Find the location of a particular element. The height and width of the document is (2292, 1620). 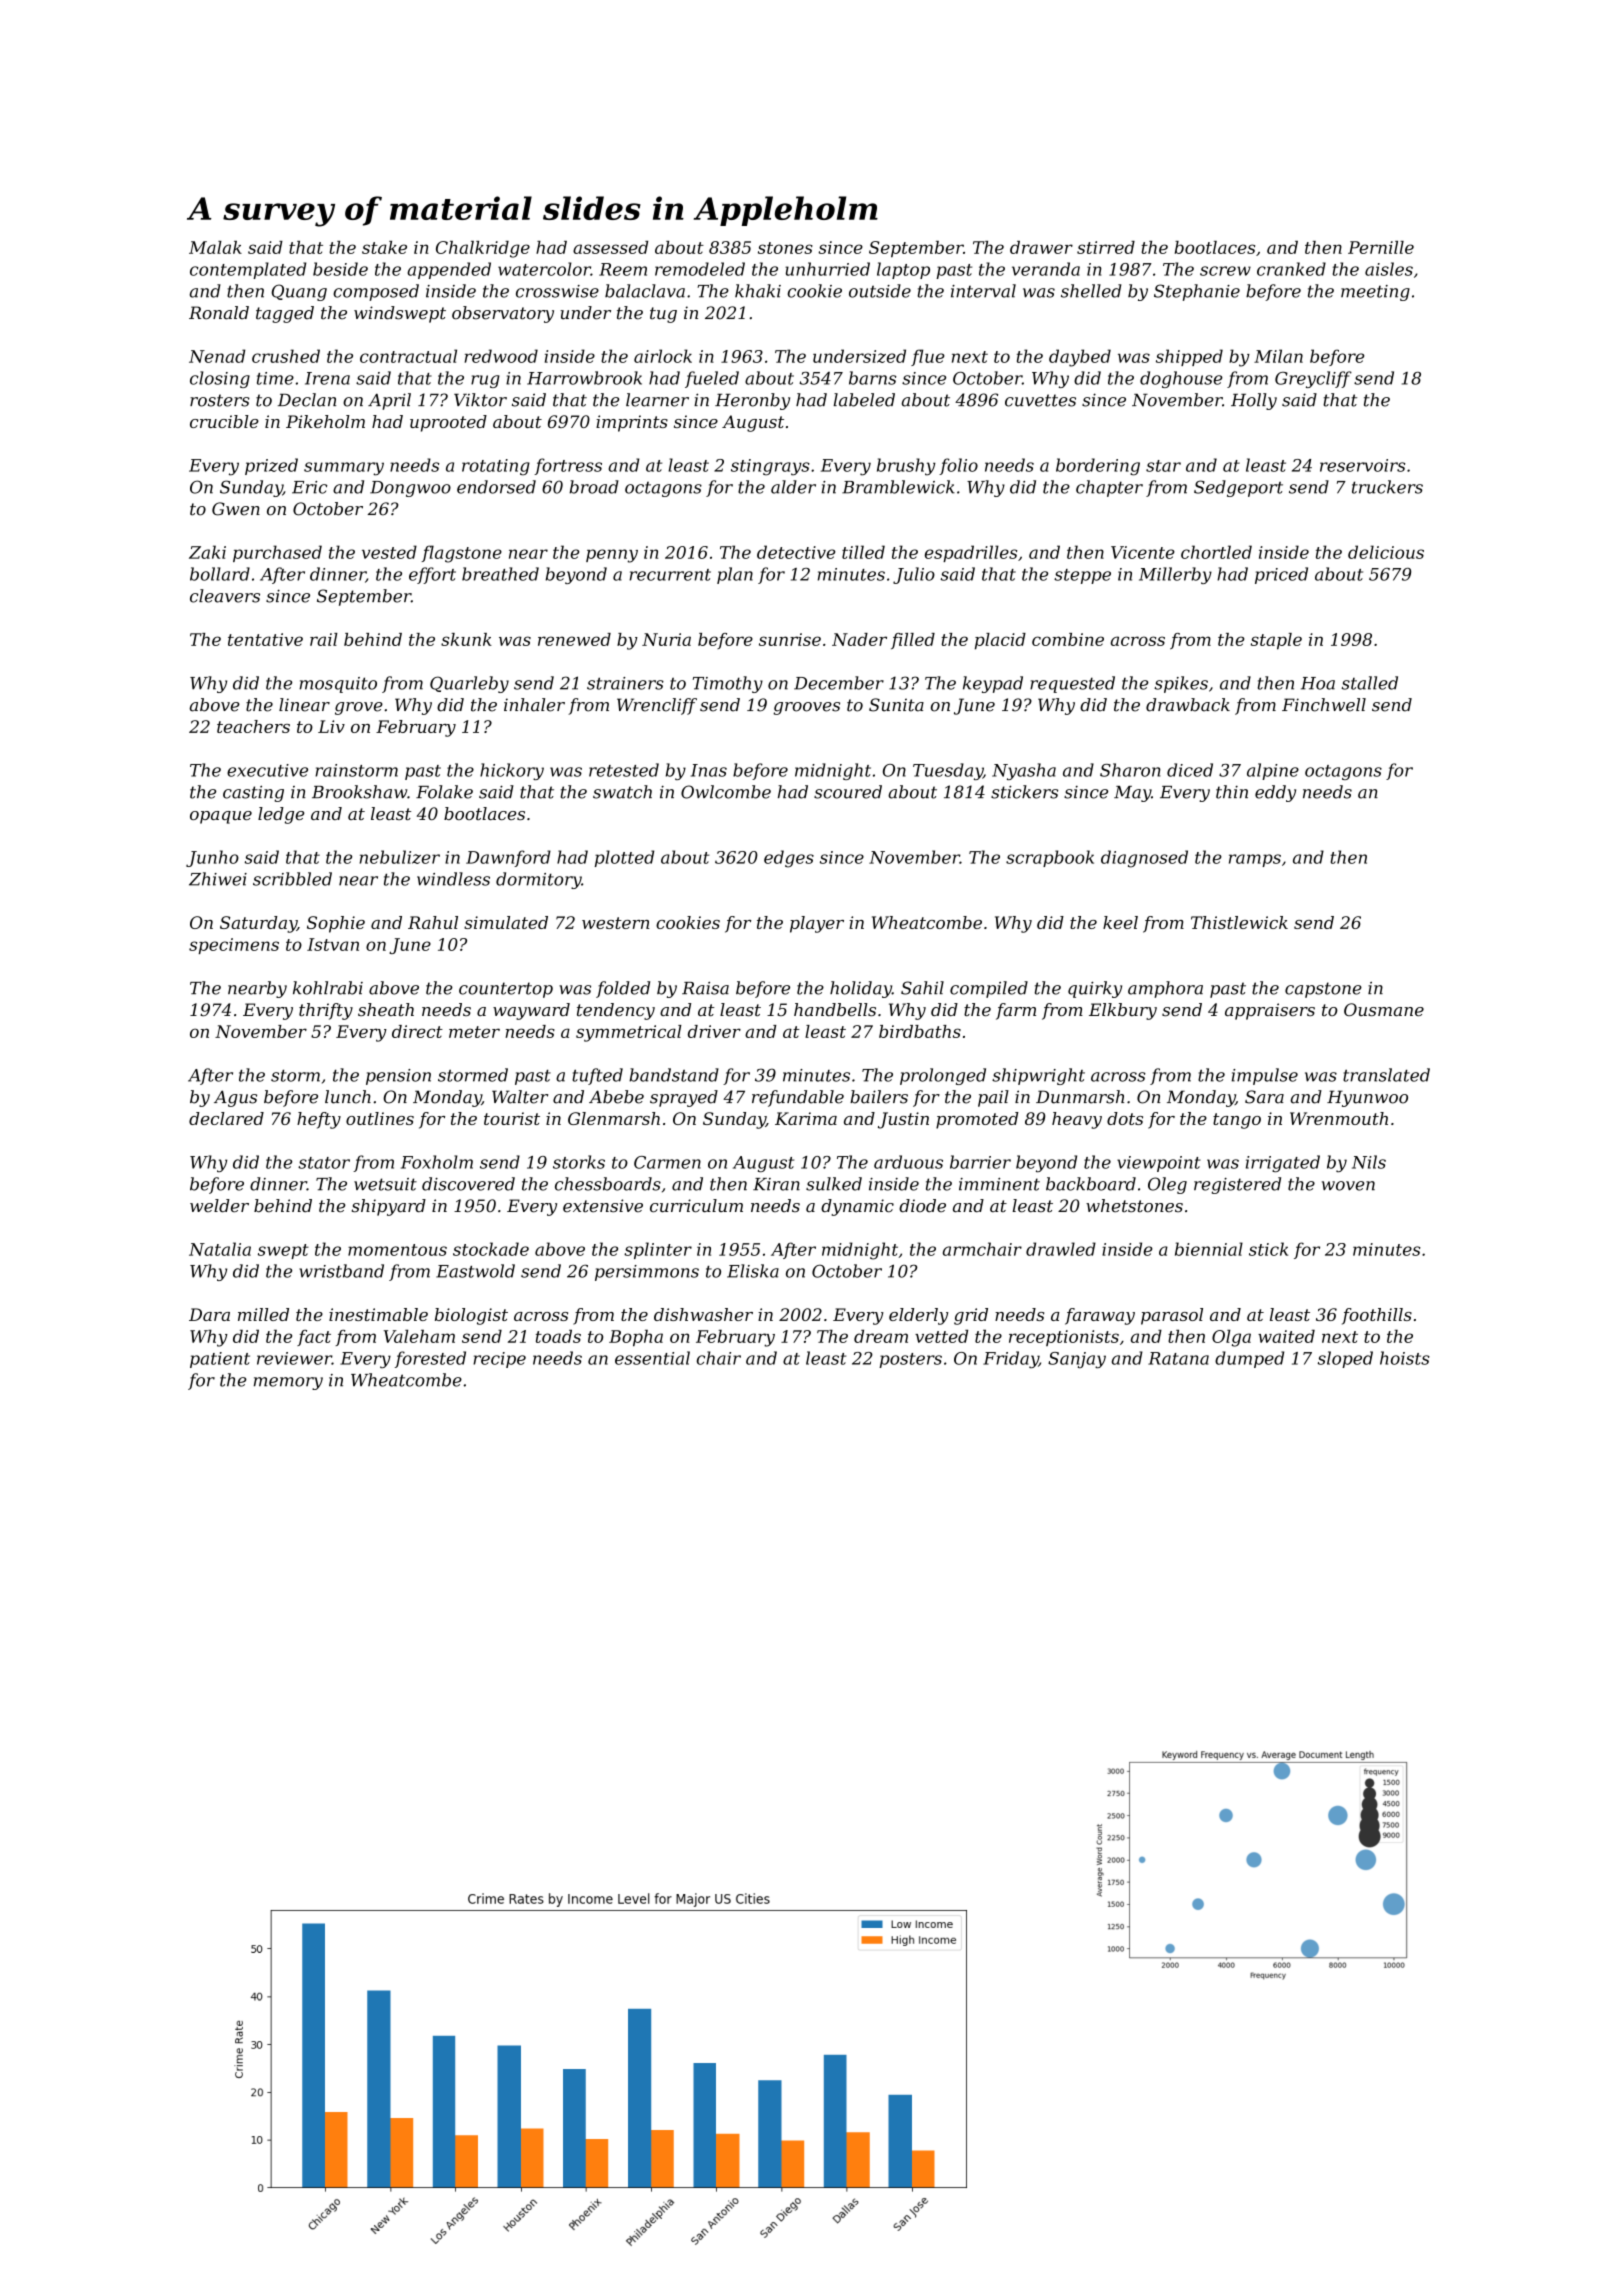

Nader is located at coordinates (859, 639).
